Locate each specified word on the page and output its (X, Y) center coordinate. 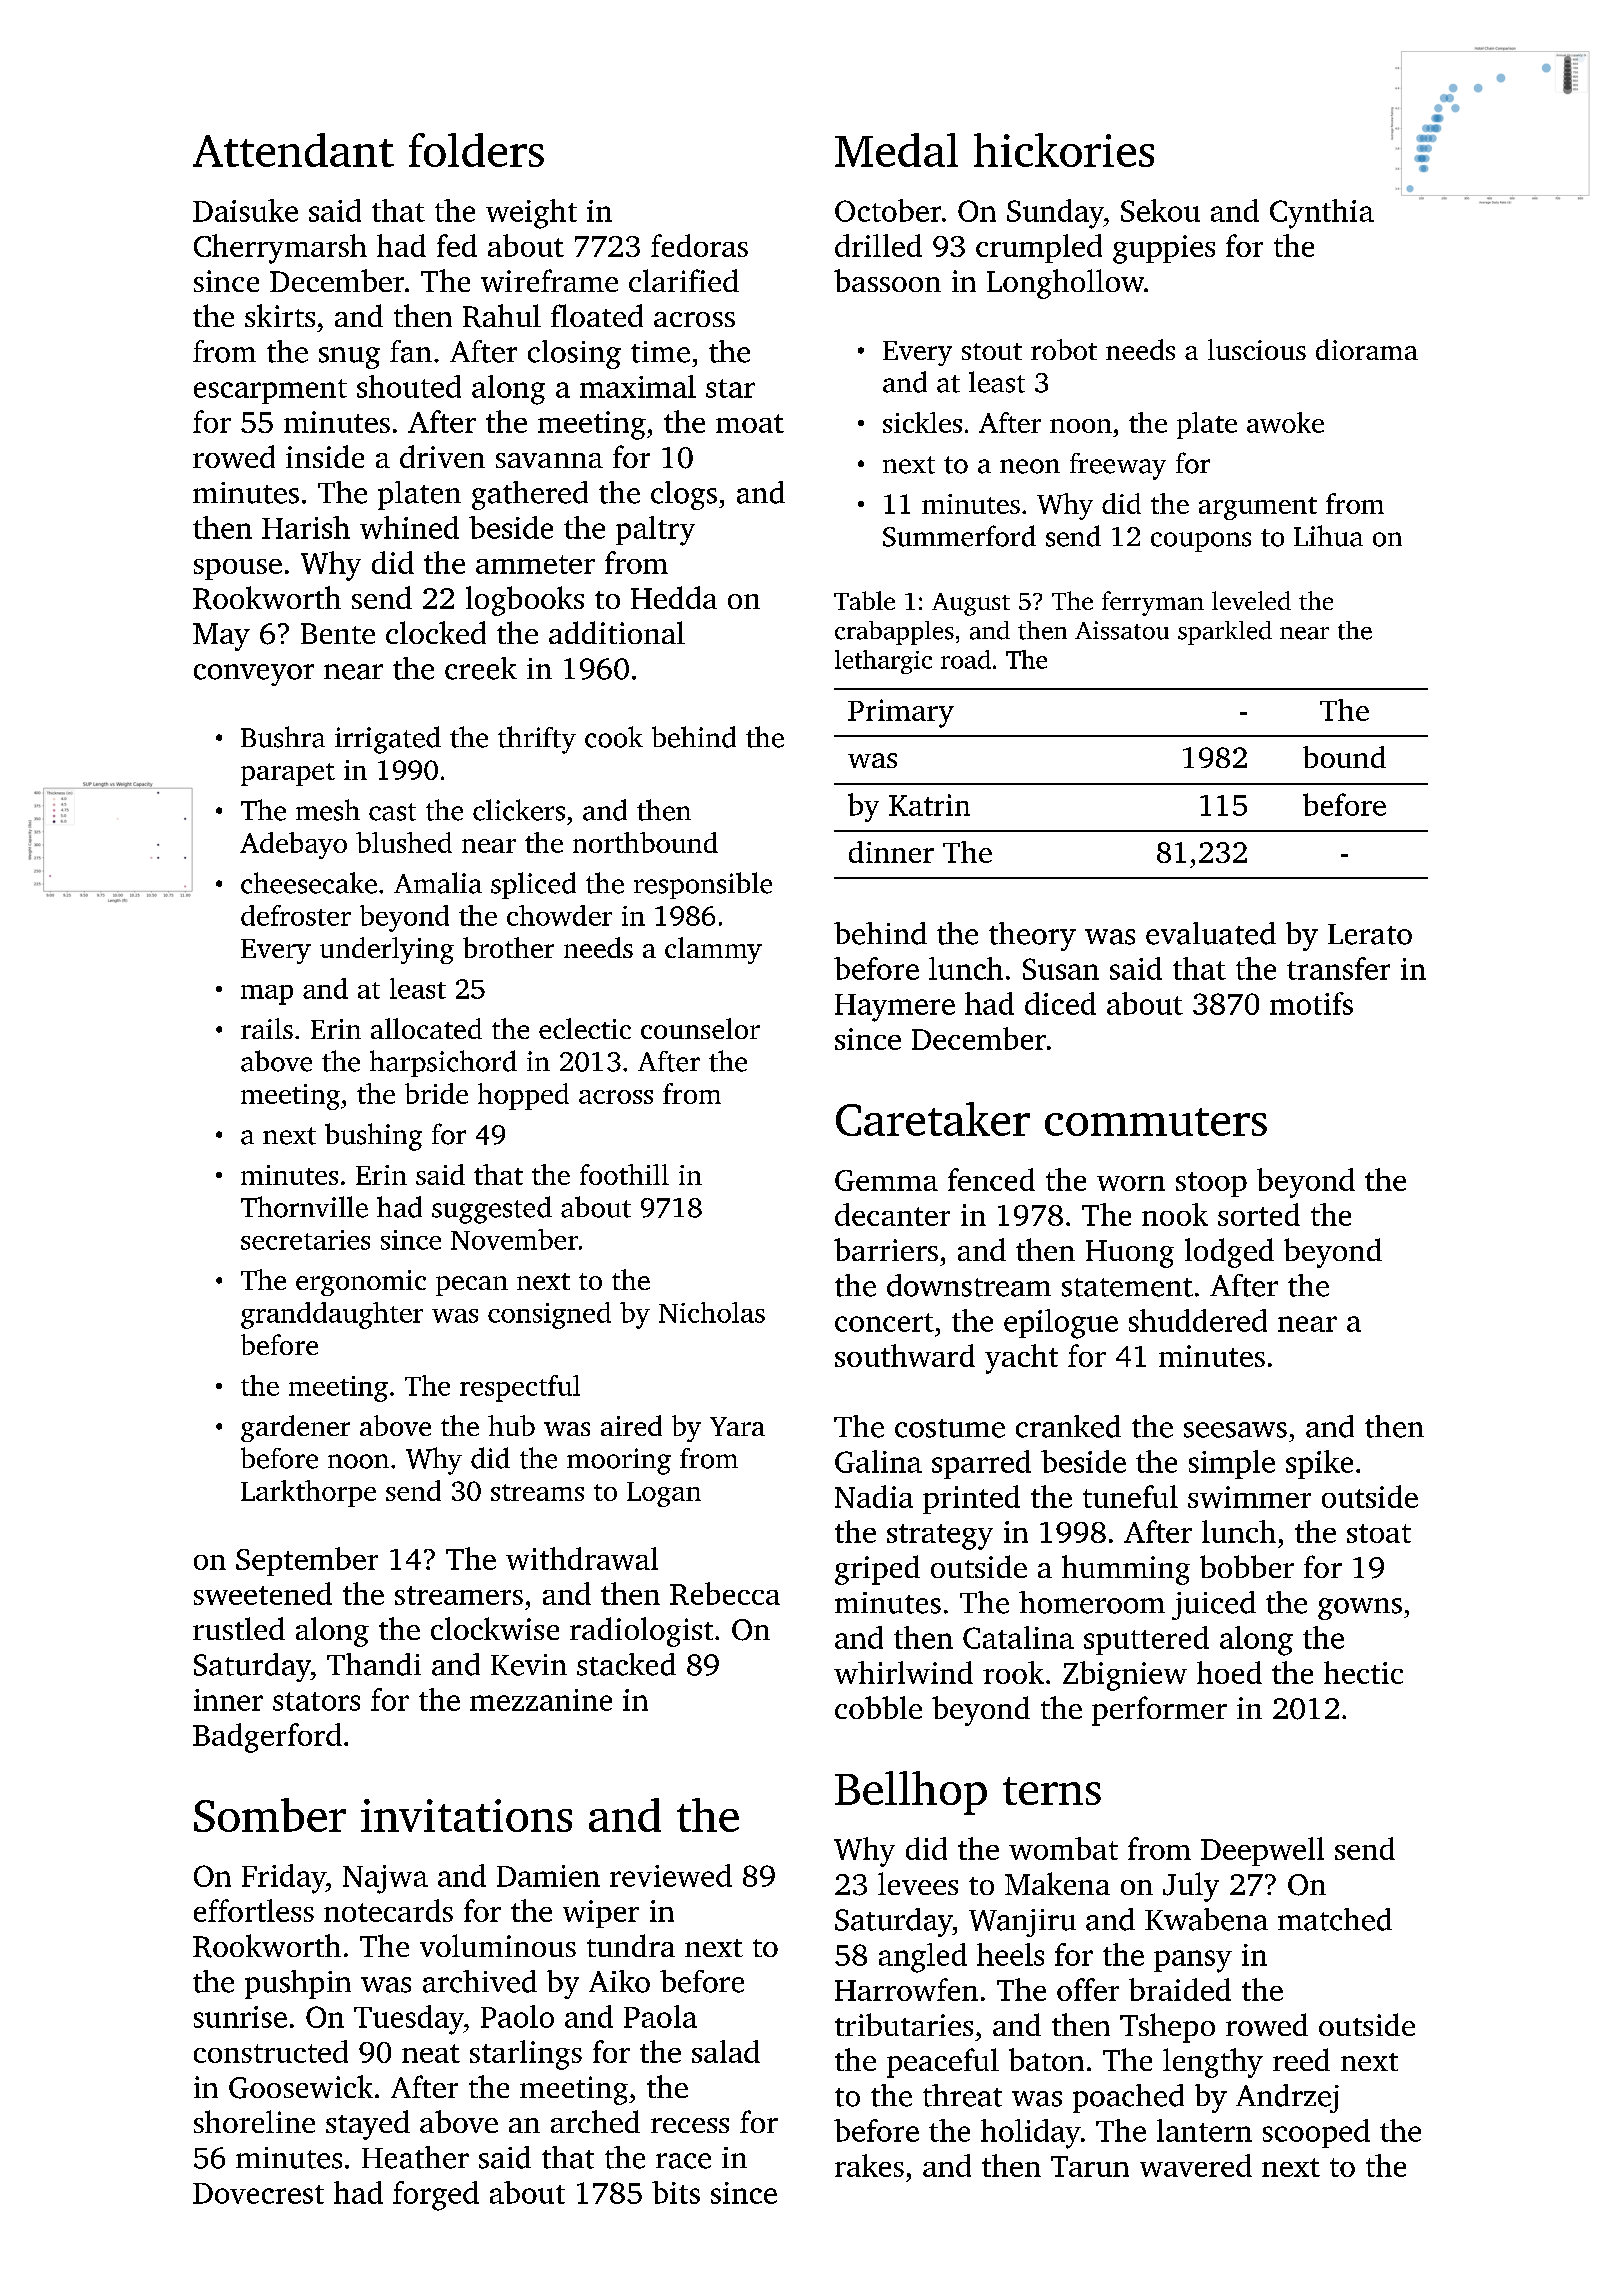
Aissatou (1122, 630)
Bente (338, 633)
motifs (1311, 1003)
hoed (1229, 1672)
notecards (388, 1910)
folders (476, 150)
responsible (703, 885)
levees (918, 1883)
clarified (684, 280)
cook (614, 737)
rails (267, 1028)
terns (1052, 1791)
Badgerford (267, 1738)
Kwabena (1206, 1919)
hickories (1064, 150)
